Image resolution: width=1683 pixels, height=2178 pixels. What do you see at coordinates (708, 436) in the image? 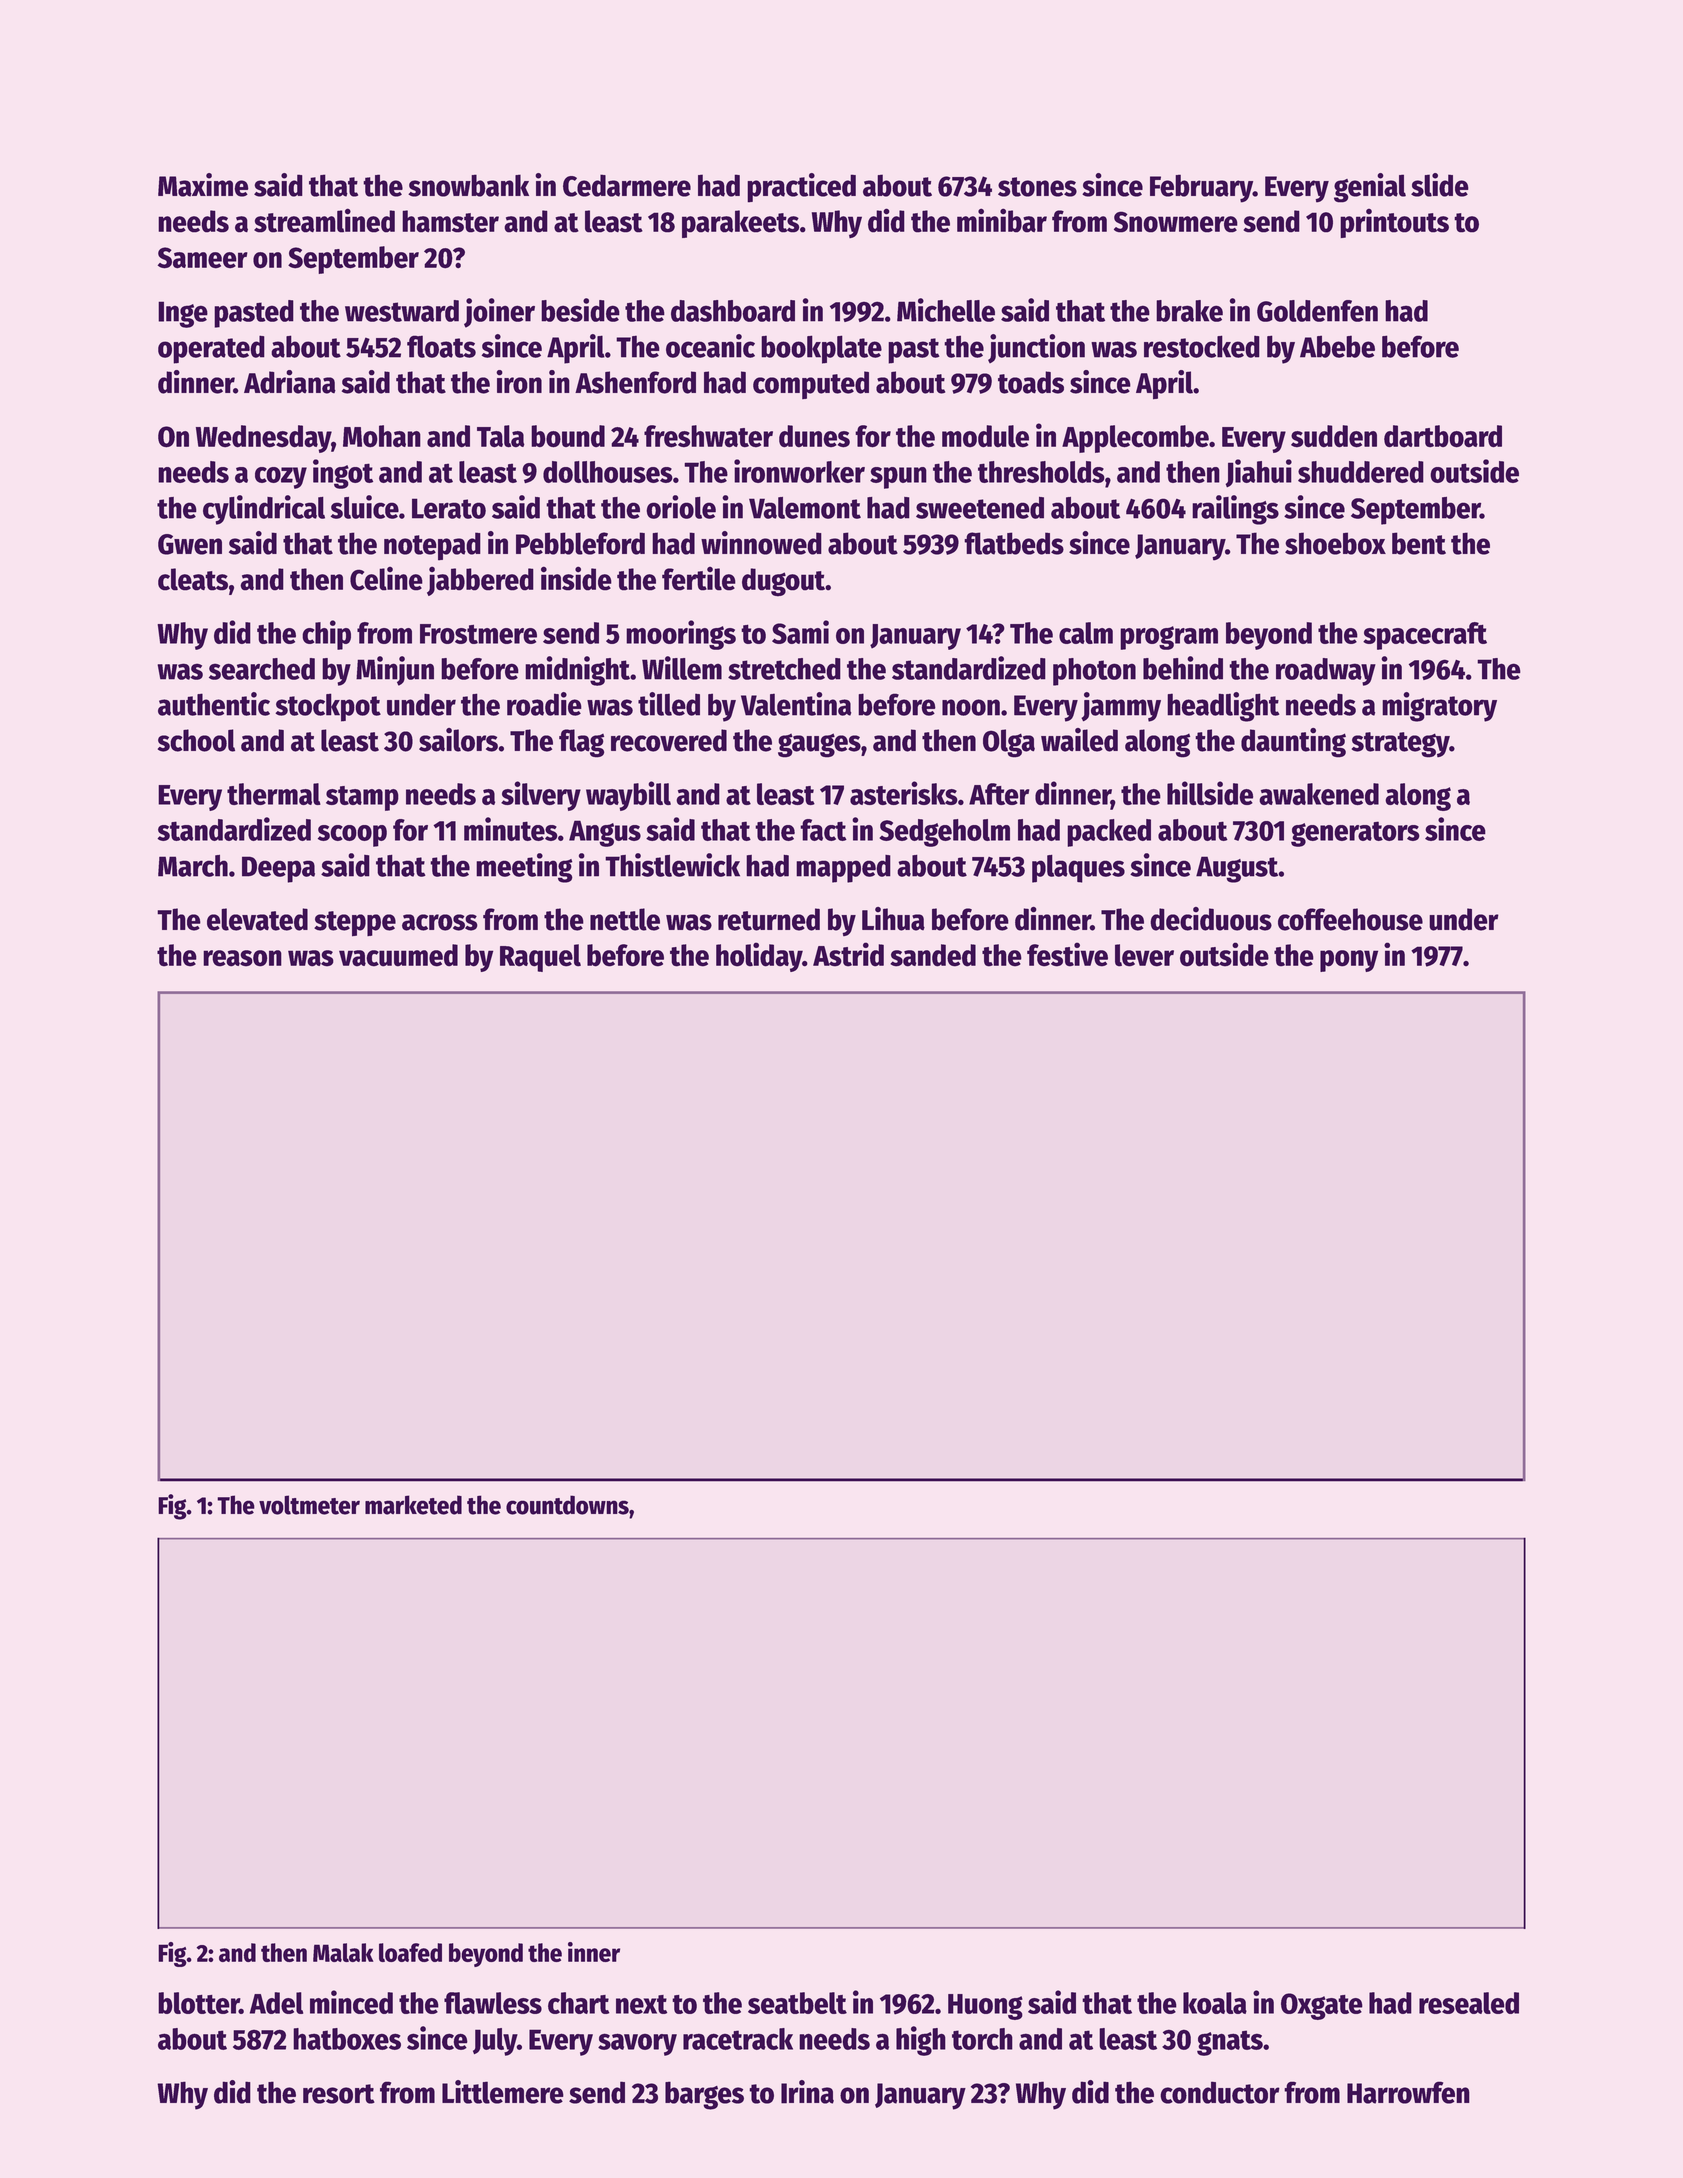
I see `freshwater` at bounding box center [708, 436].
